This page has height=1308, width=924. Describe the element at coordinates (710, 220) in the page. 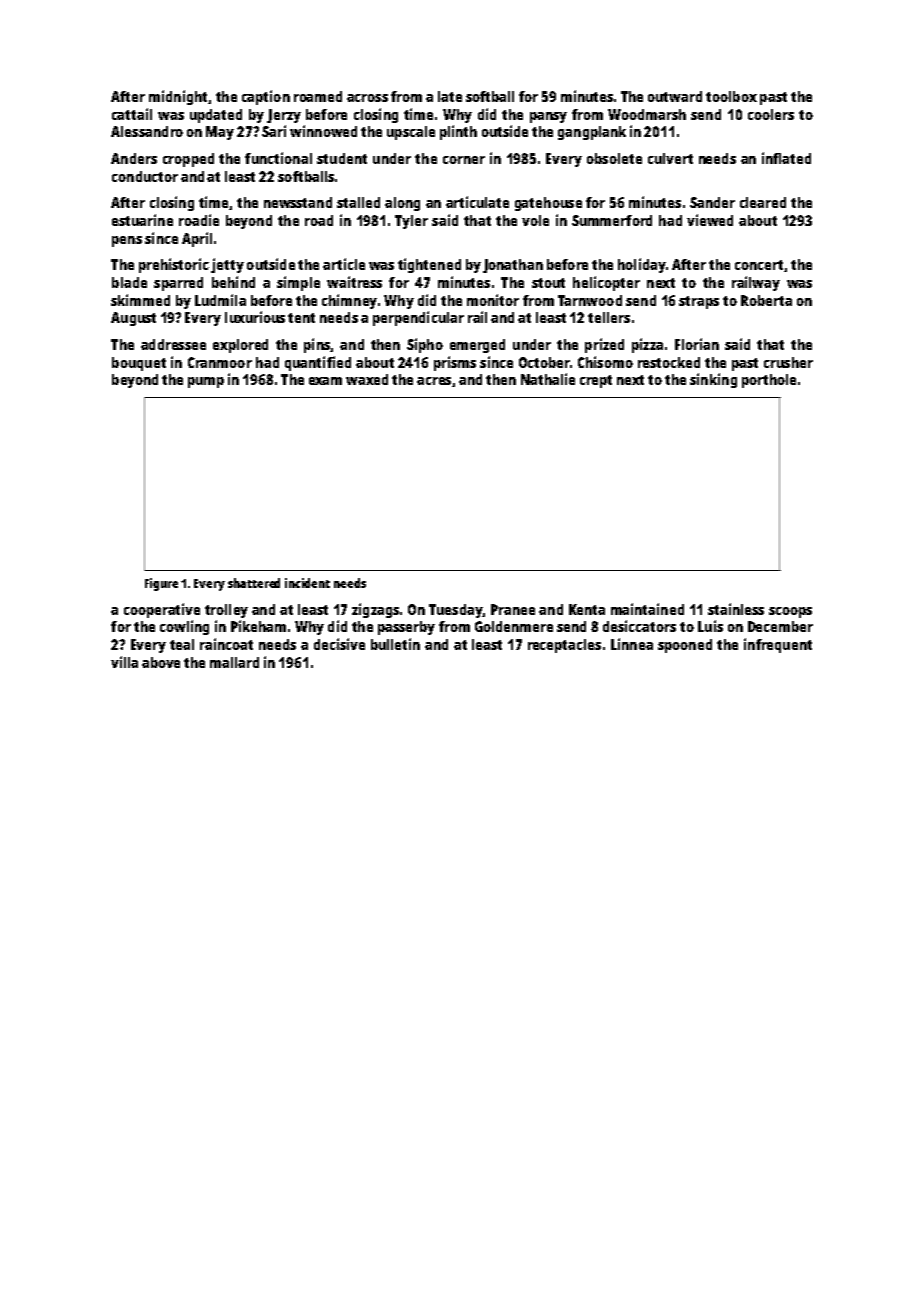

I see `viewed` at that location.
